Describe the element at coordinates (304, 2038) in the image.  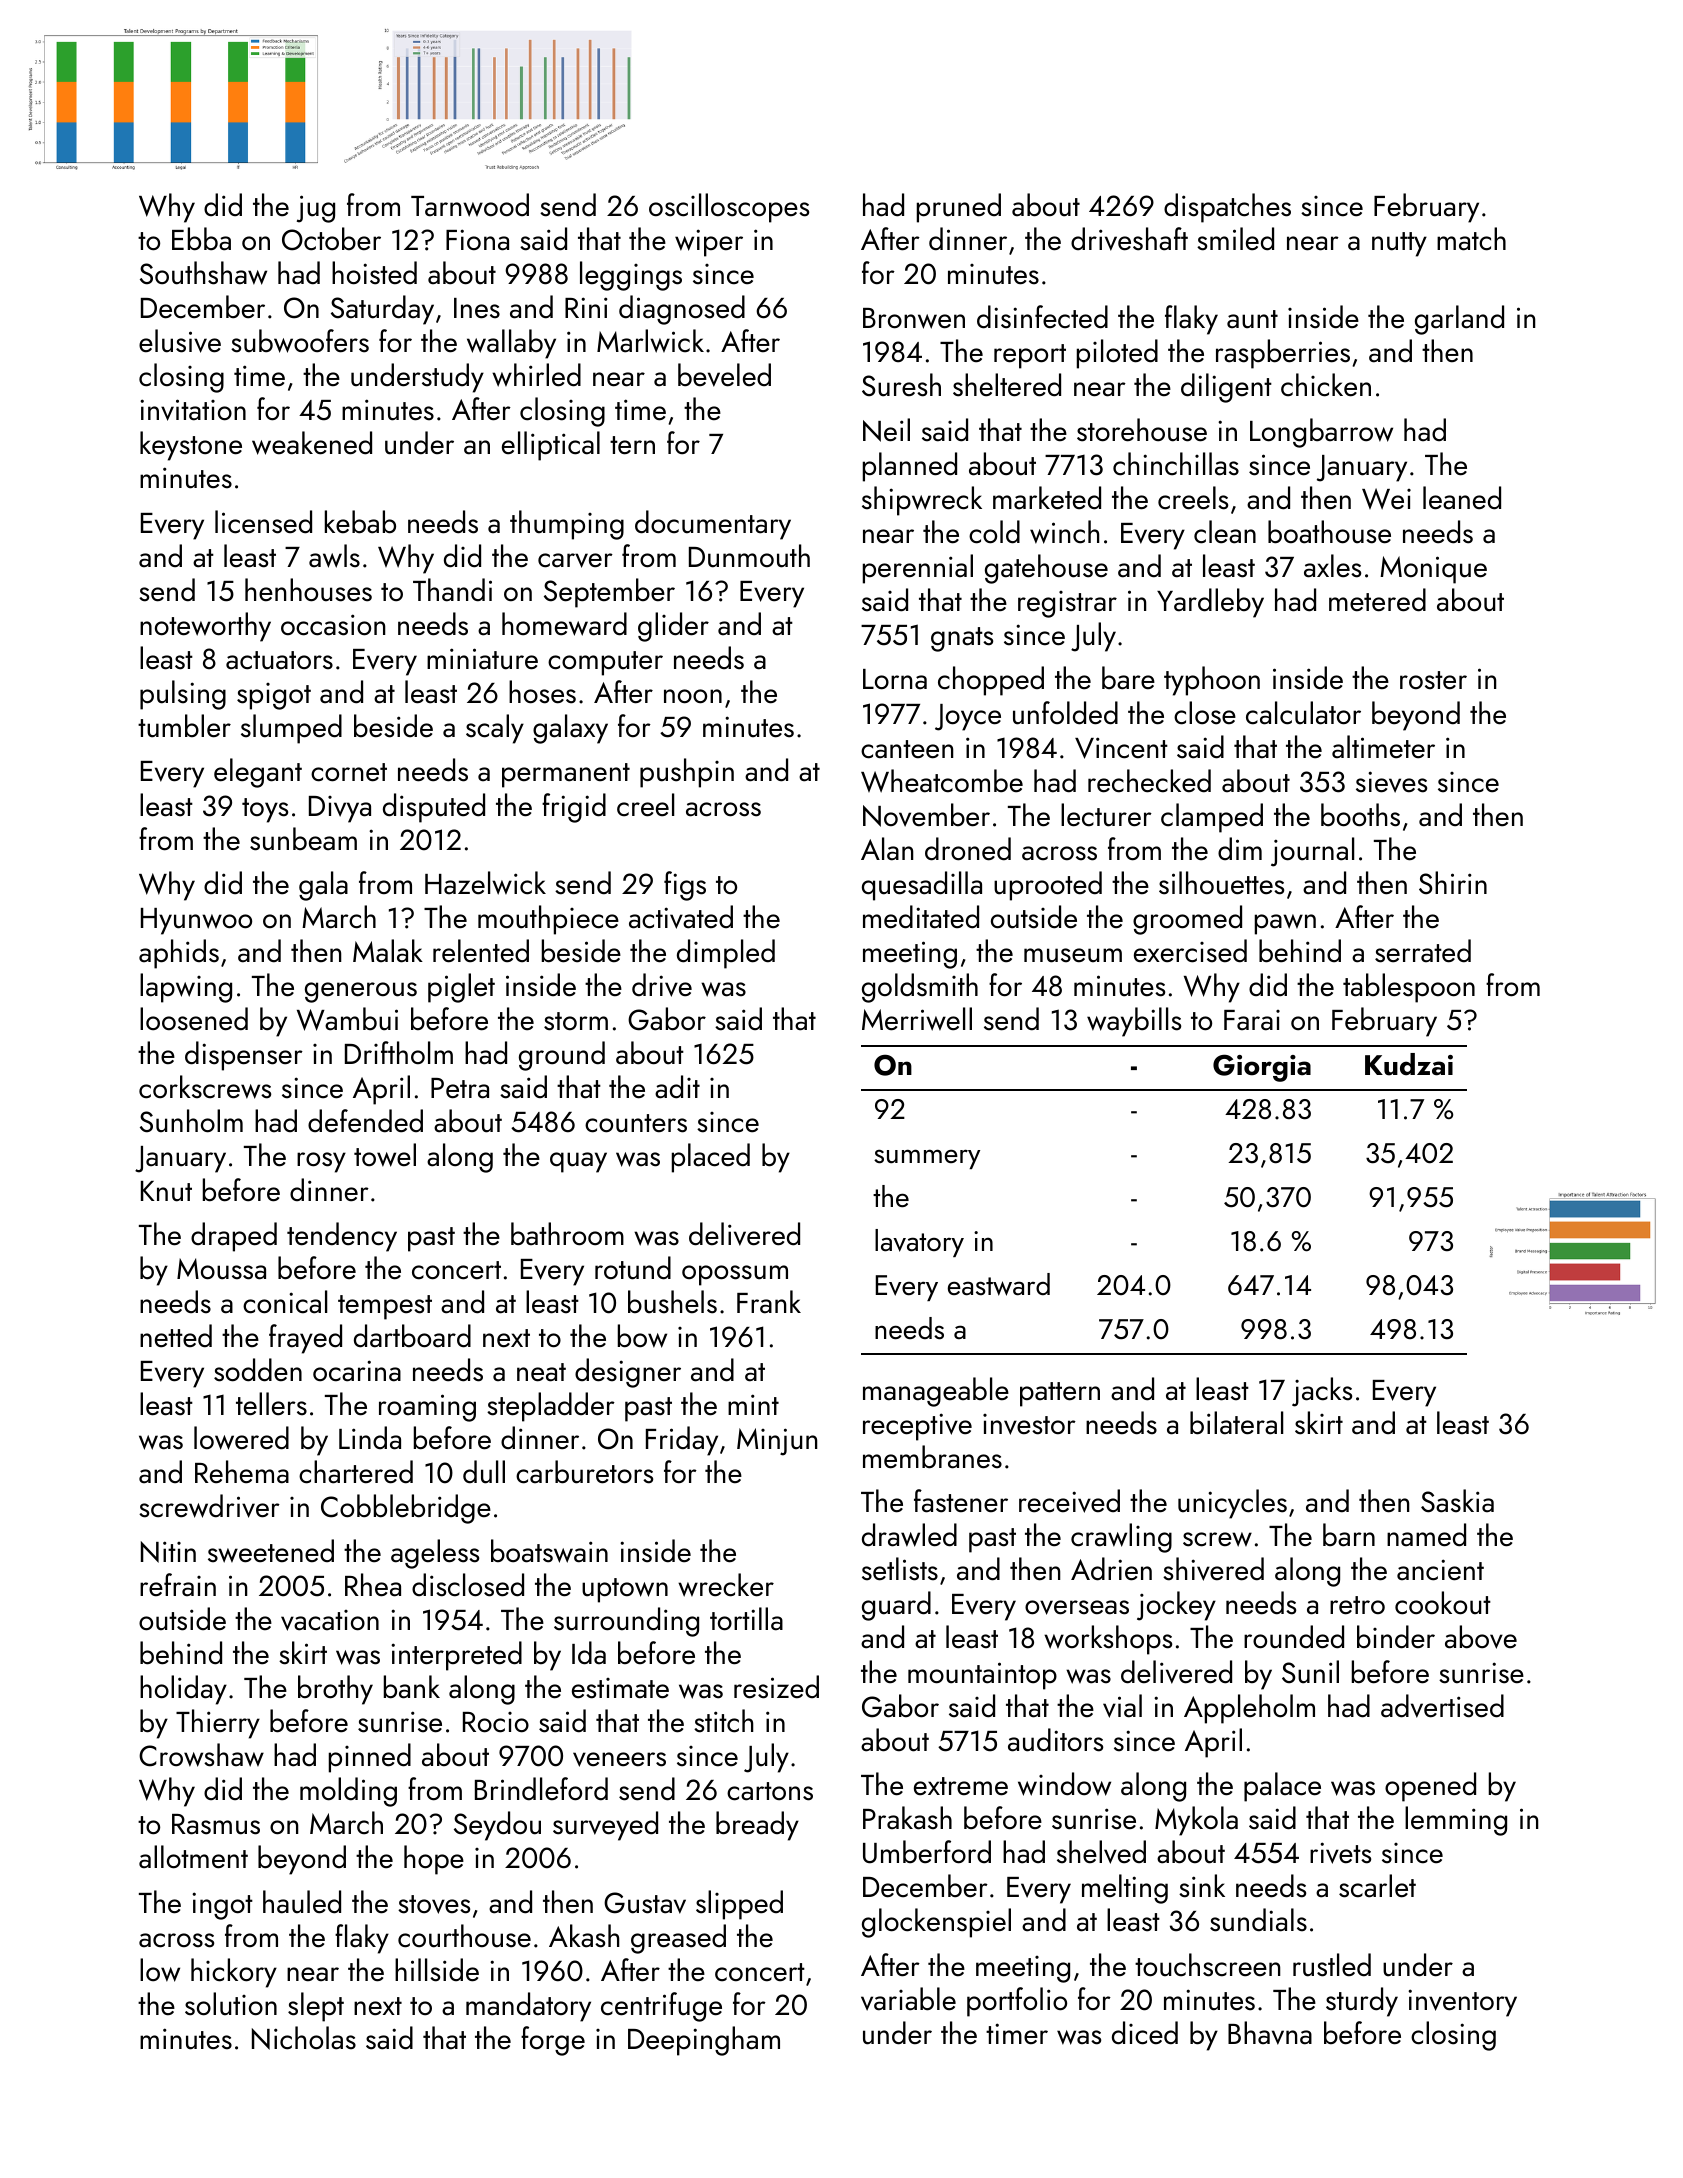
I see `Nicholas` at that location.
